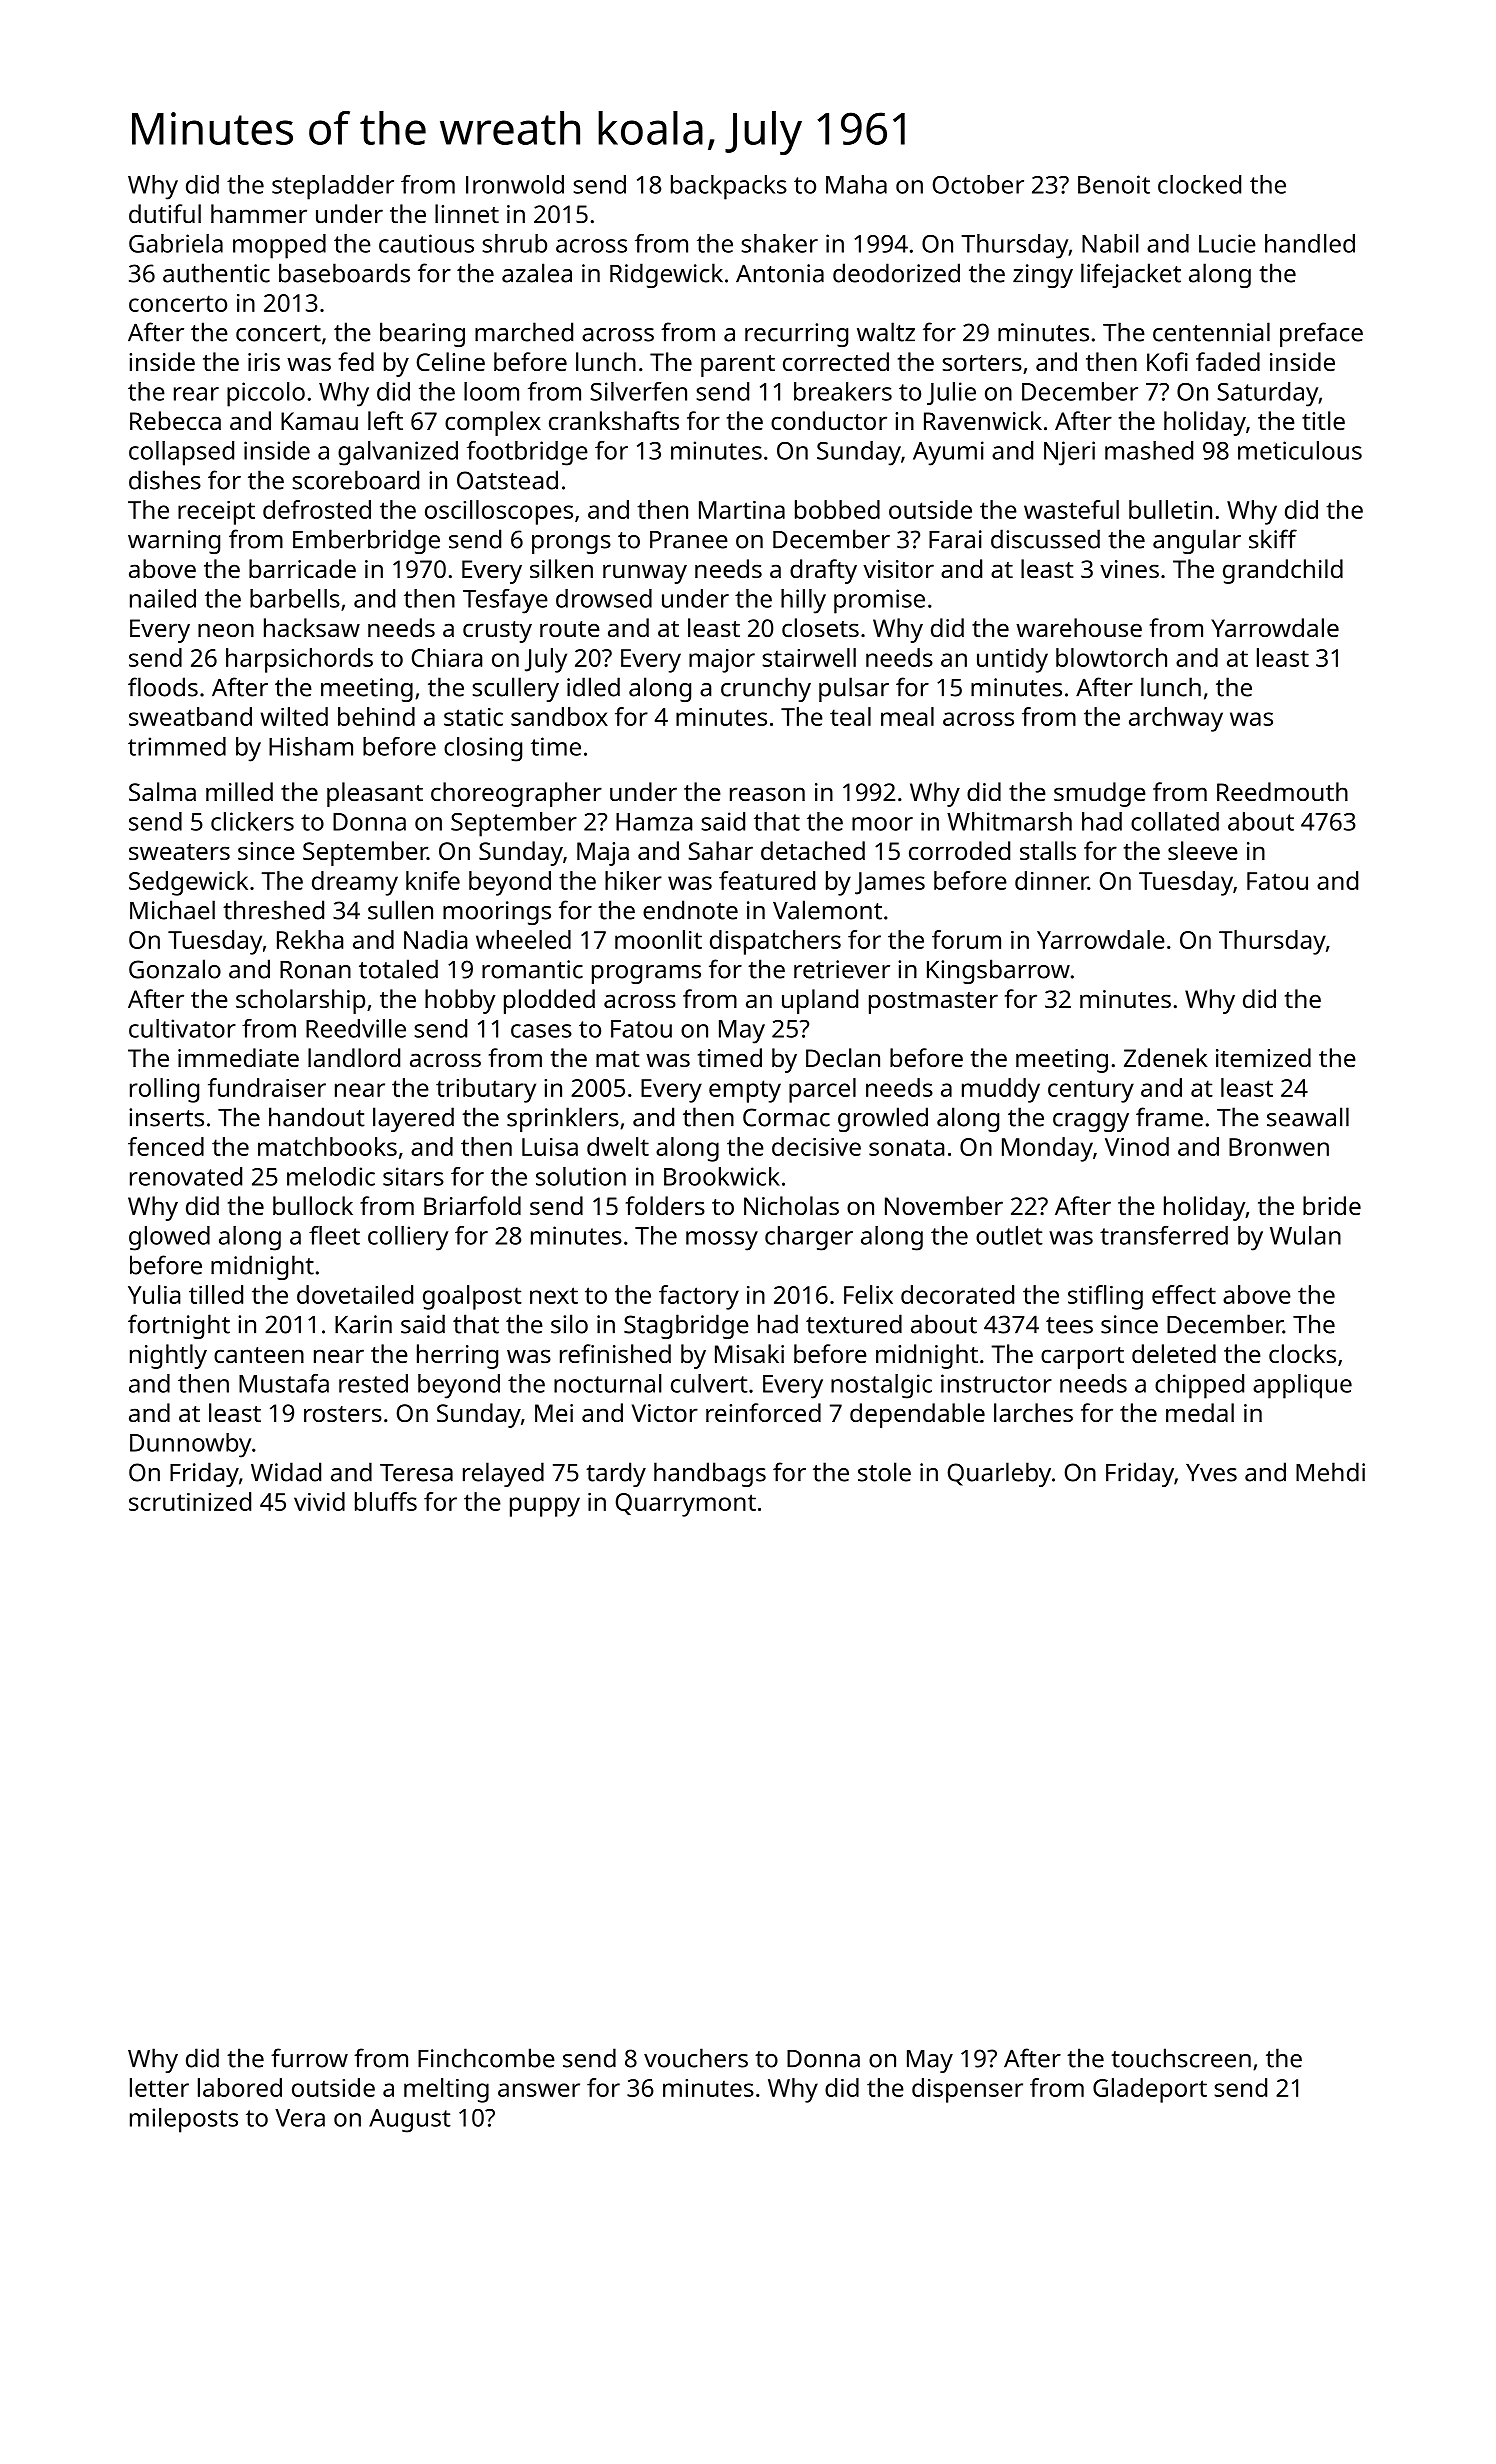  I want to click on vouchers, so click(696, 2058).
